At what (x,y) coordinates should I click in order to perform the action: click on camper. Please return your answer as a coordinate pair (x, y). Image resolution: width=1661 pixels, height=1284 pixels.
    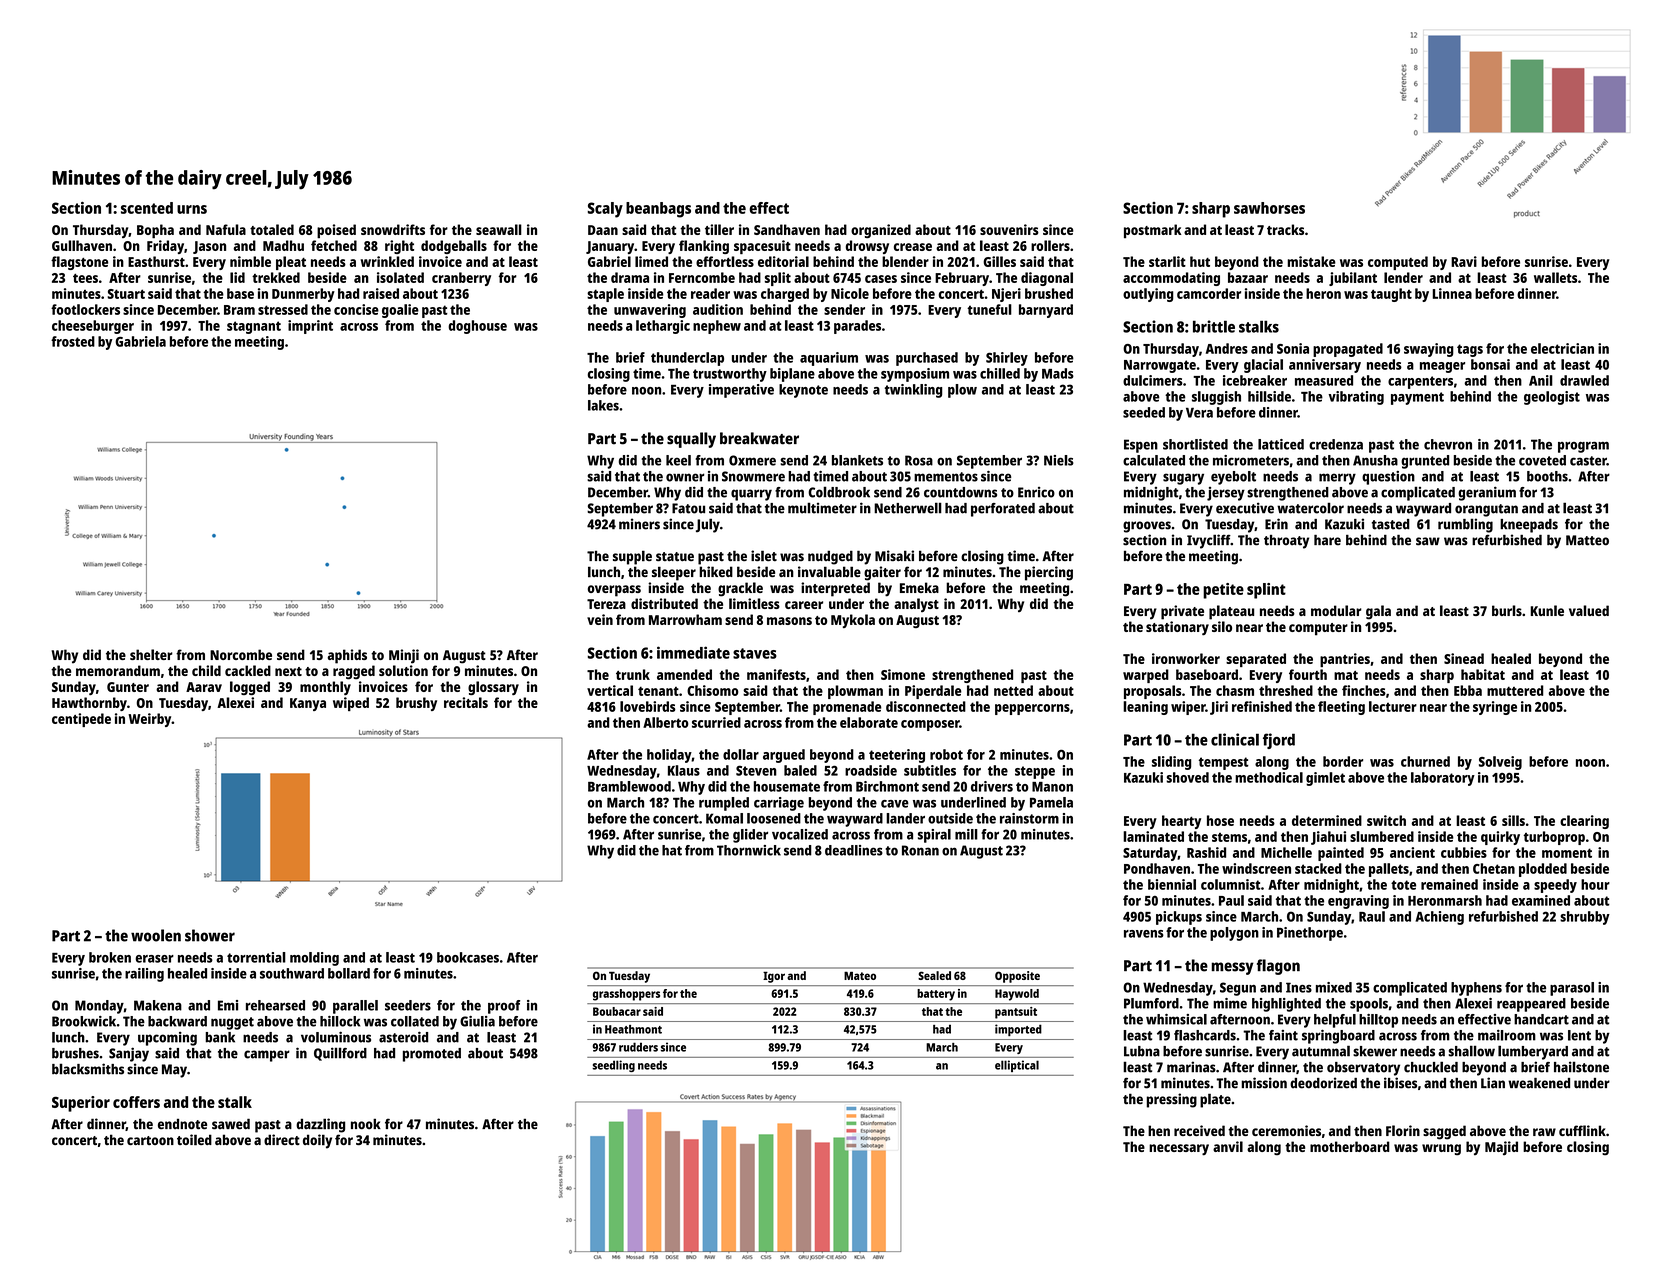
    Looking at the image, I should click on (267, 1056).
